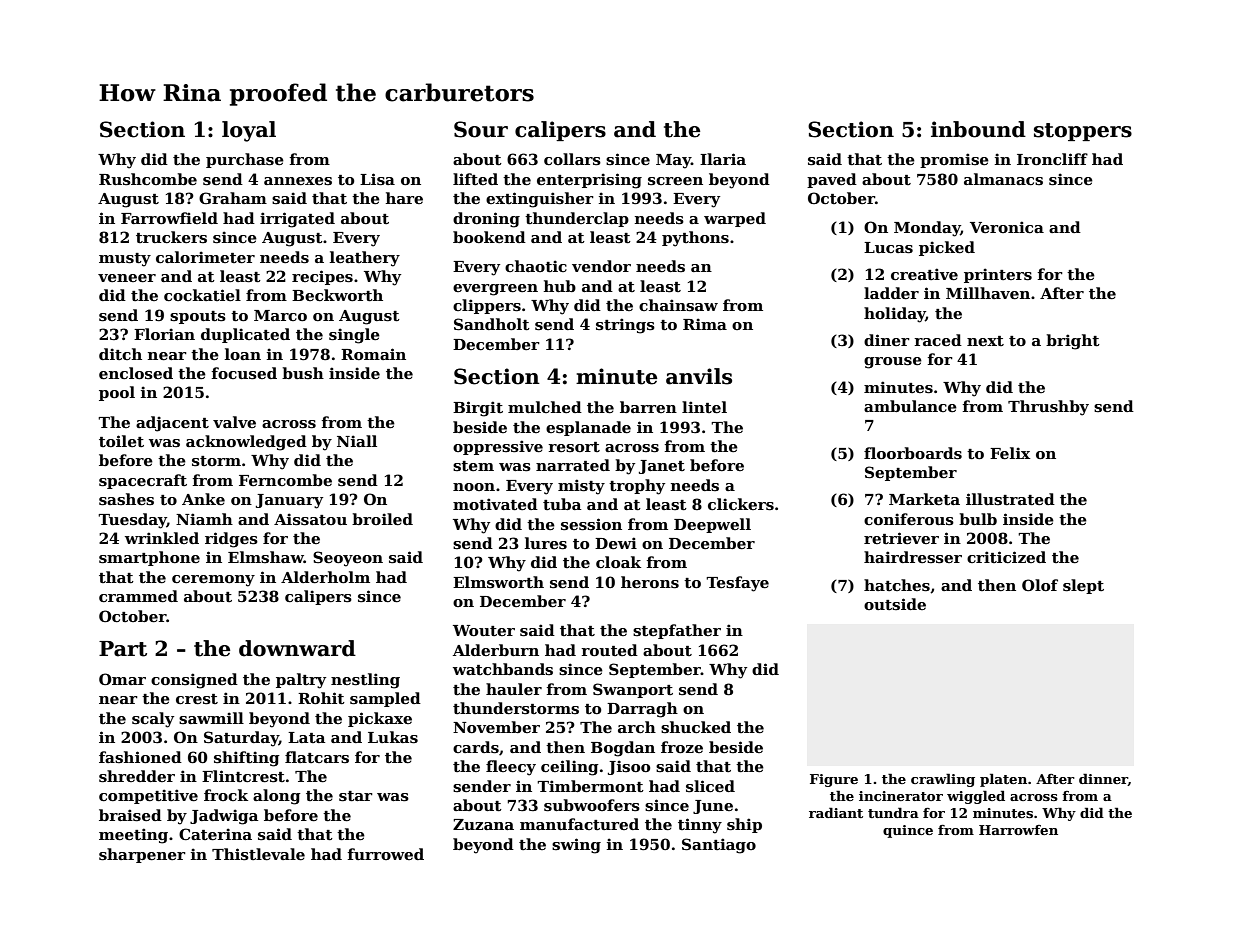 The width and height of the screenshot is (1233, 952). Describe the element at coordinates (489, 237) in the screenshot. I see `bookend` at that location.
